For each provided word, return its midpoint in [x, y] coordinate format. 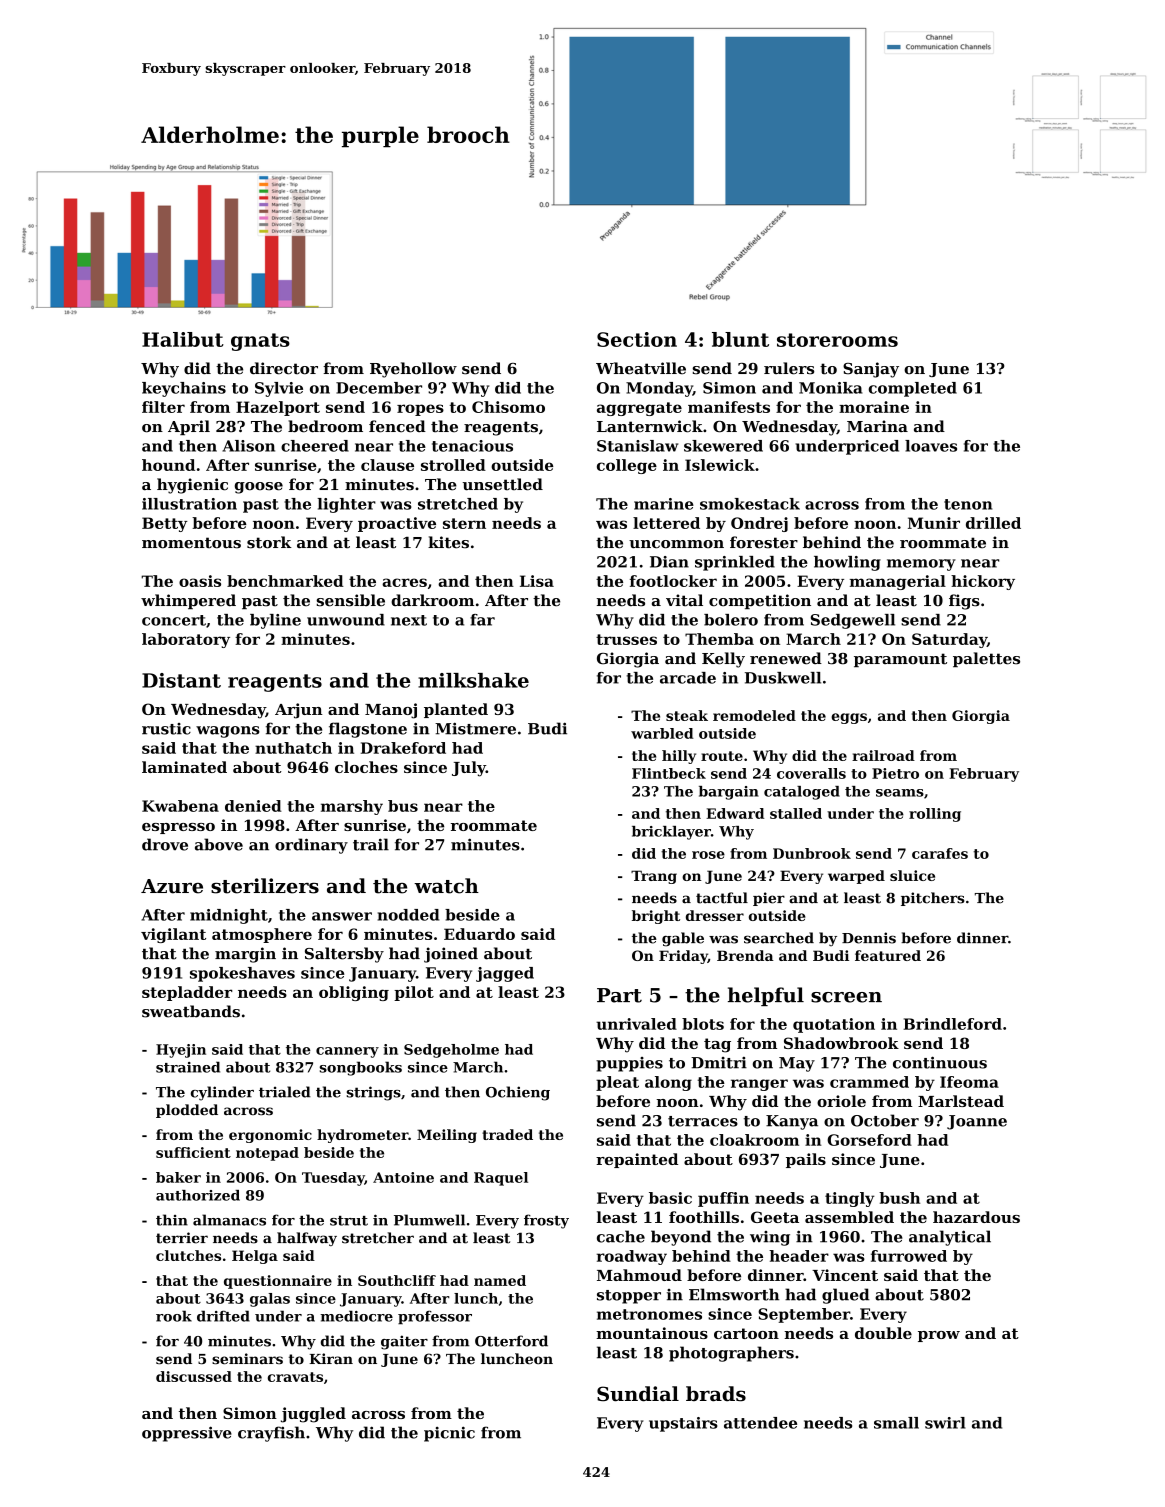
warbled [662, 733]
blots [703, 1024]
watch [446, 886]
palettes [986, 659]
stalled [796, 813]
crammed [869, 1082]
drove [165, 844]
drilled [993, 523]
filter [163, 407]
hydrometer [362, 1136]
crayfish [271, 1434]
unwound [346, 620]
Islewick [720, 465]
